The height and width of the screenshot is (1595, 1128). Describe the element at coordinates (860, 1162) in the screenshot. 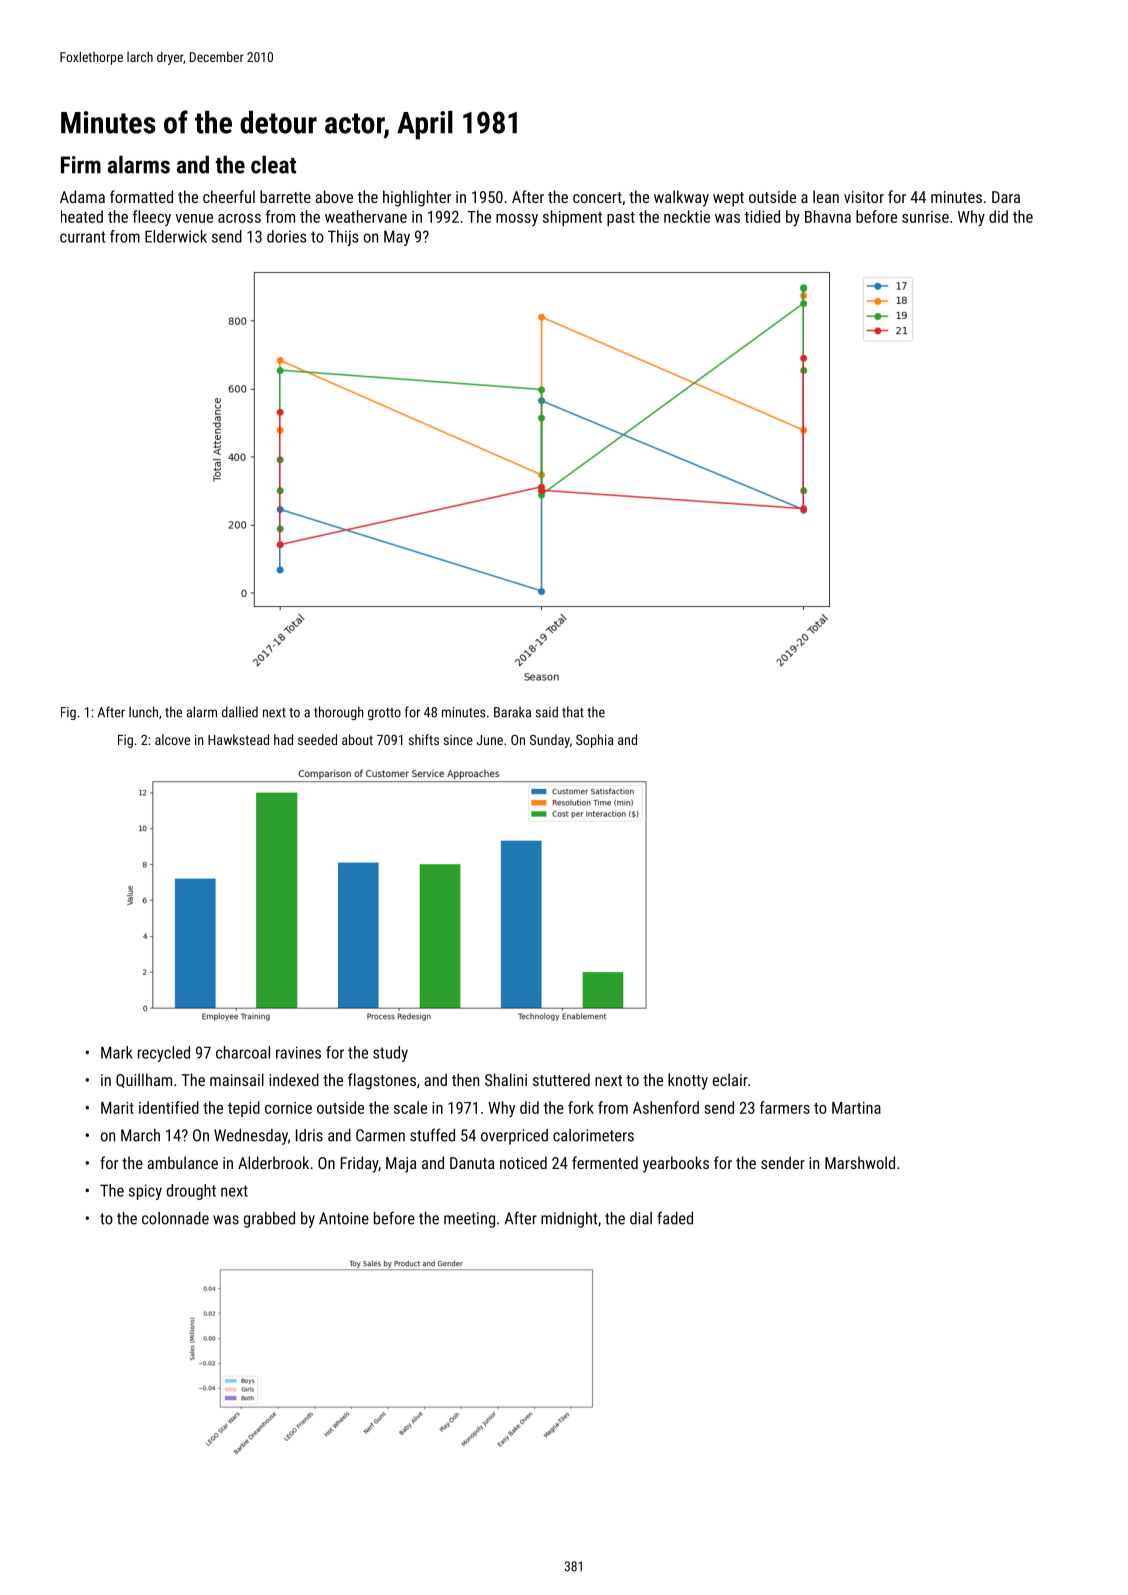

I see `Marshwold` at that location.
